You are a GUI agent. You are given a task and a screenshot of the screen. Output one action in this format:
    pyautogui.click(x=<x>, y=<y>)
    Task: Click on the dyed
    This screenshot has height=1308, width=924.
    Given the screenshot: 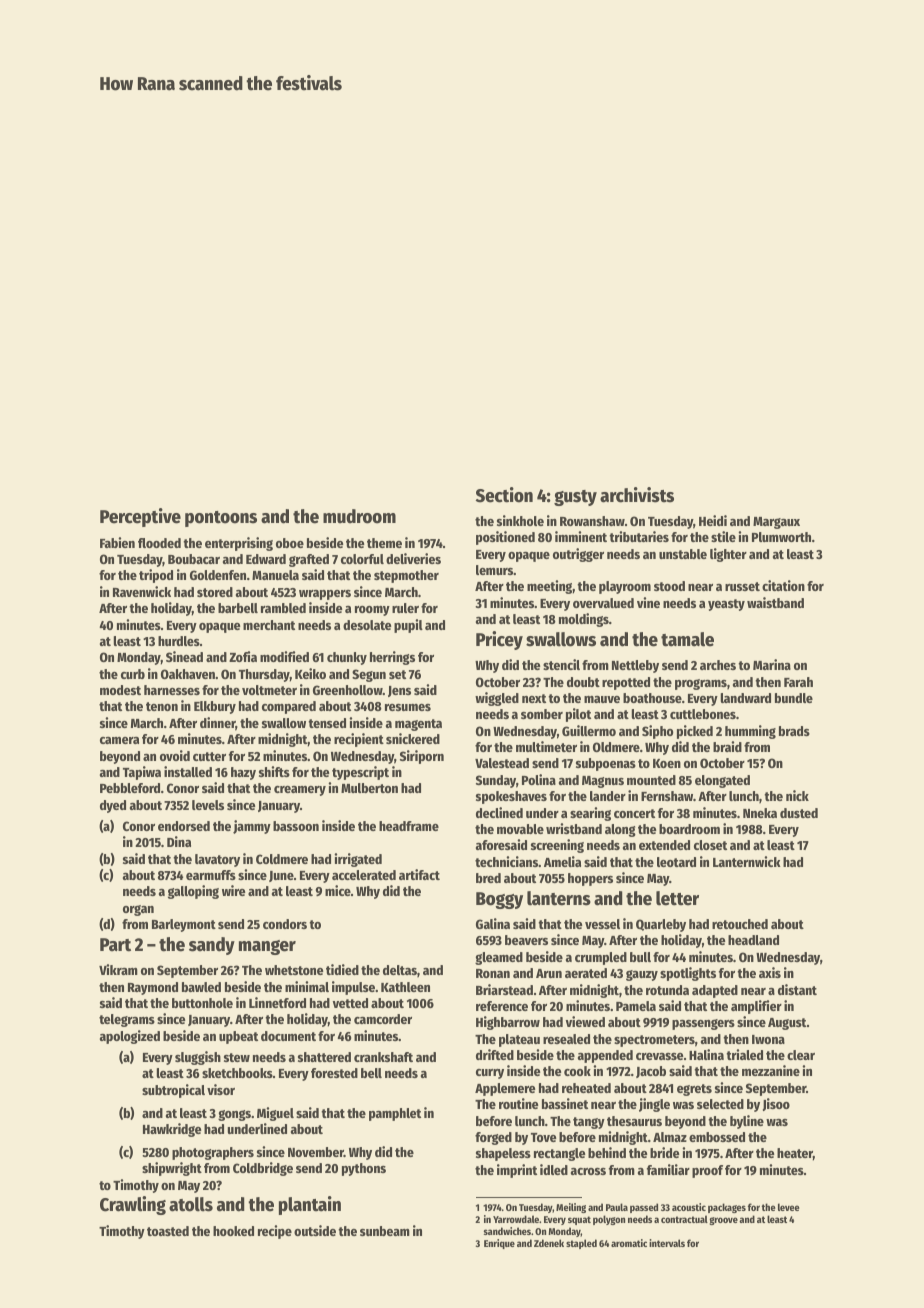 What is the action you would take?
    pyautogui.click(x=113, y=806)
